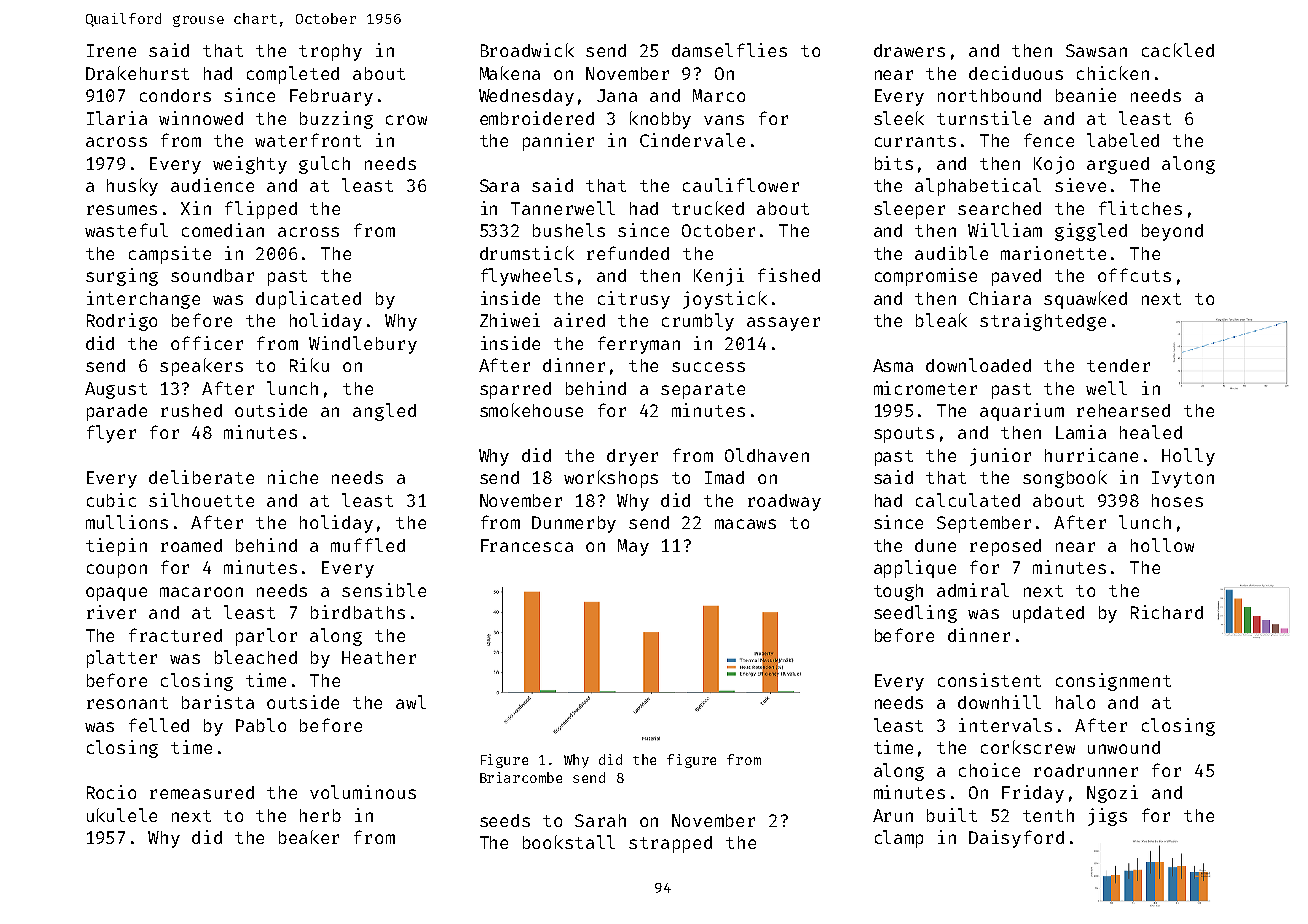 The image size is (1308, 924). Describe the element at coordinates (729, 50) in the document. I see `damselflies` at that location.
